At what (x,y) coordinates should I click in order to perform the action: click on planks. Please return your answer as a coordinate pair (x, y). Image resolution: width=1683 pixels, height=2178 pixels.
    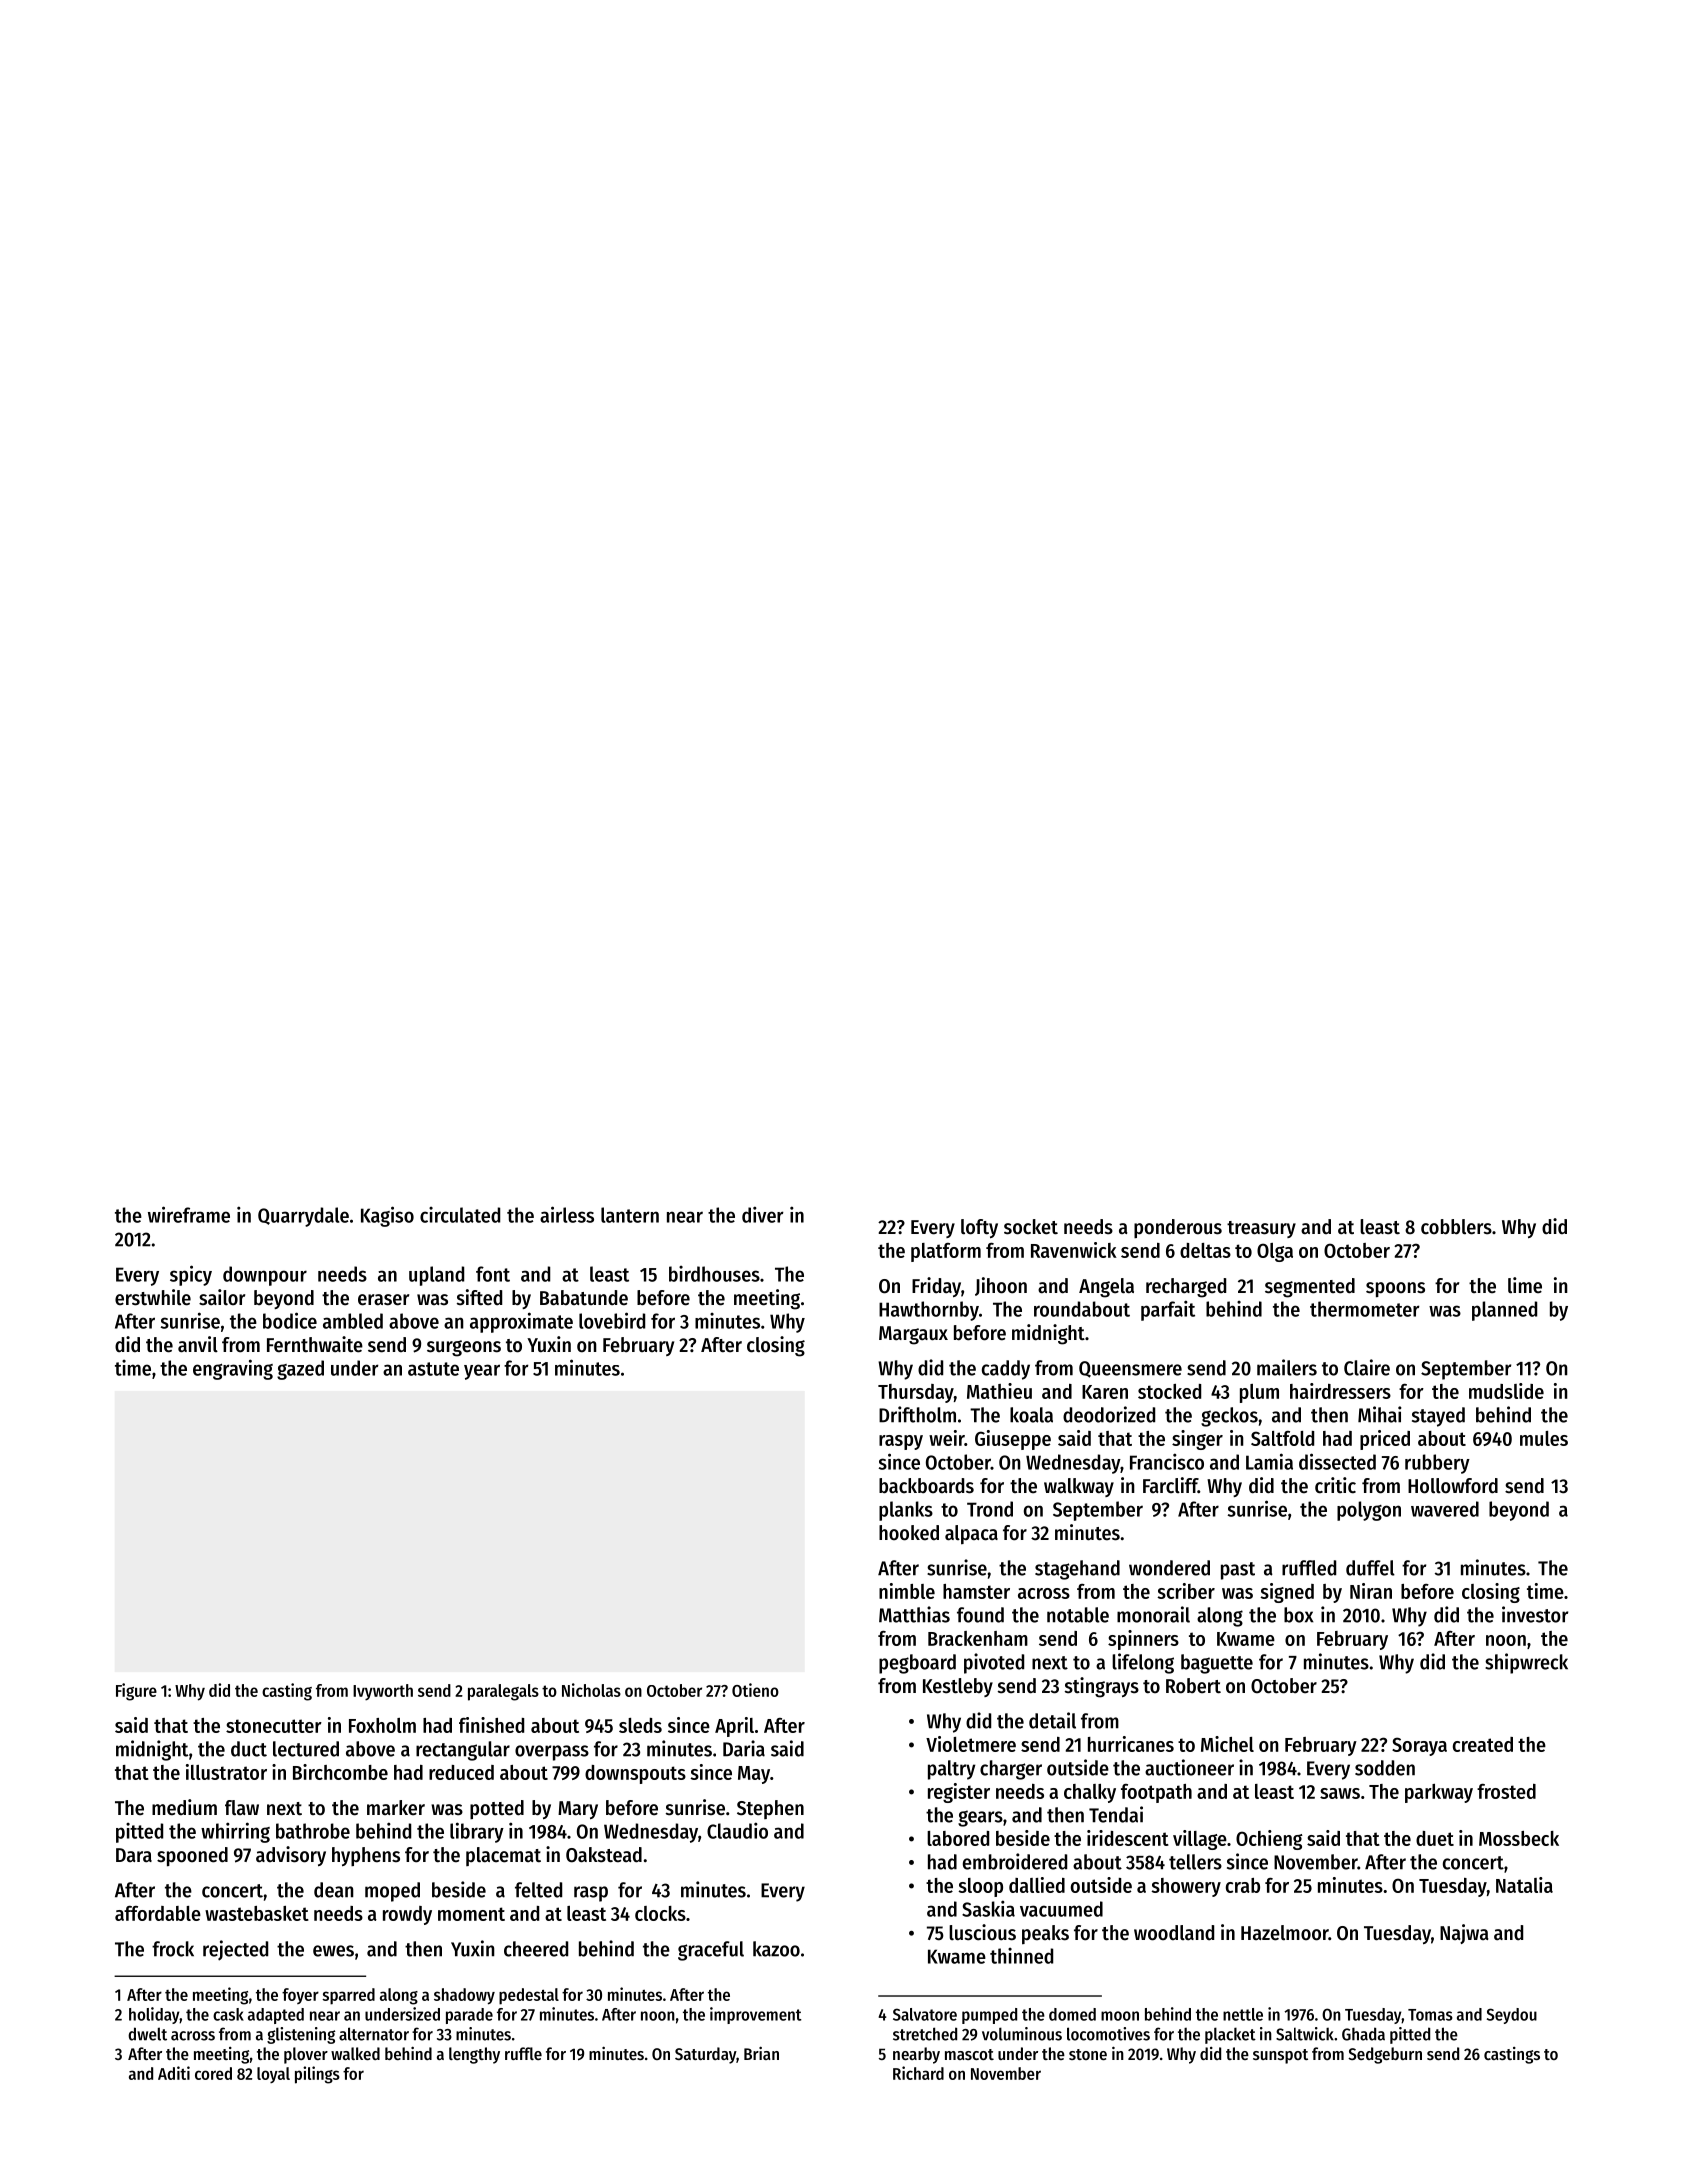
    Looking at the image, I should click on (906, 1511).
